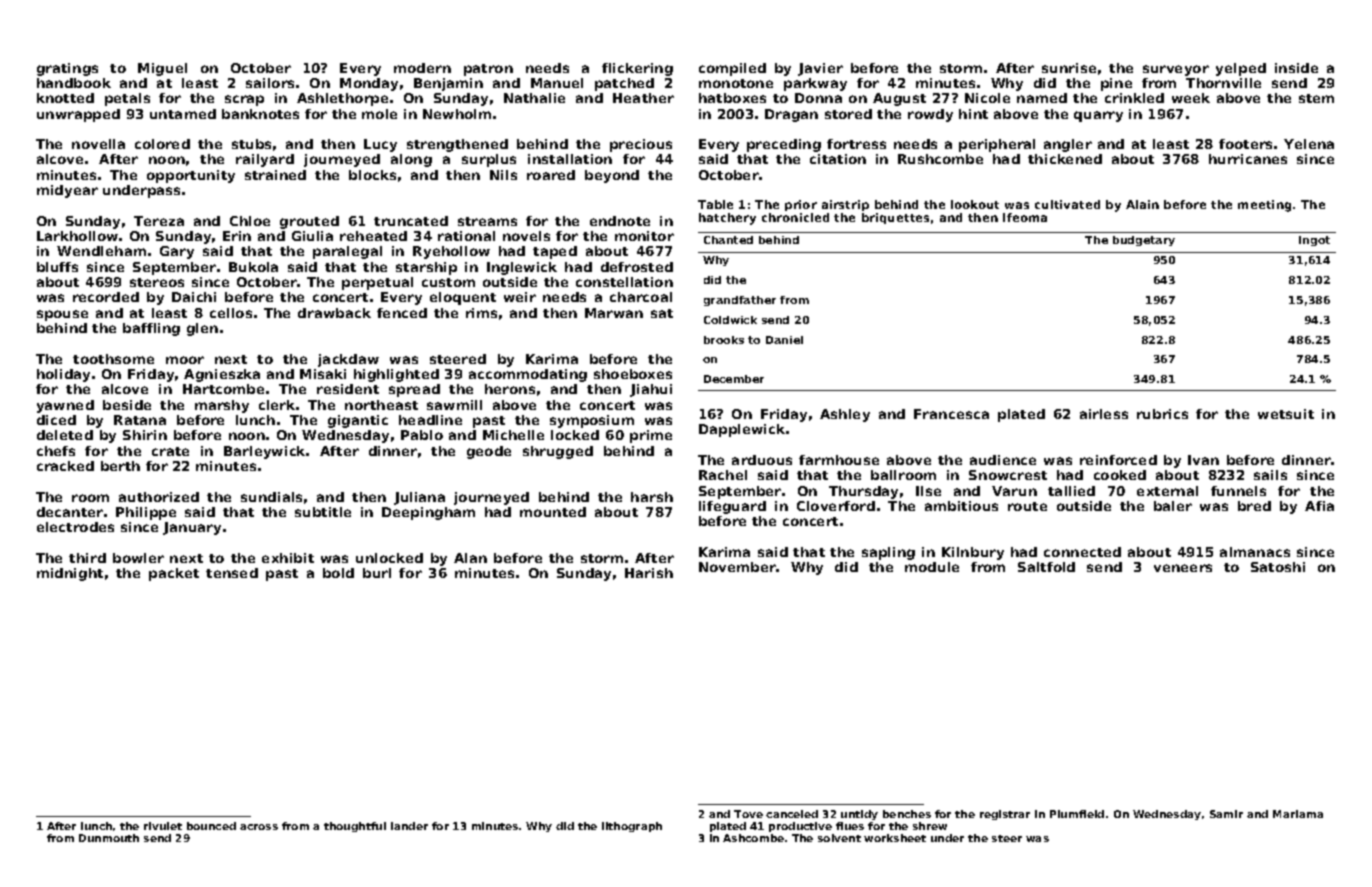 Image resolution: width=1372 pixels, height=887 pixels. I want to click on Dunmouth, so click(109, 838).
